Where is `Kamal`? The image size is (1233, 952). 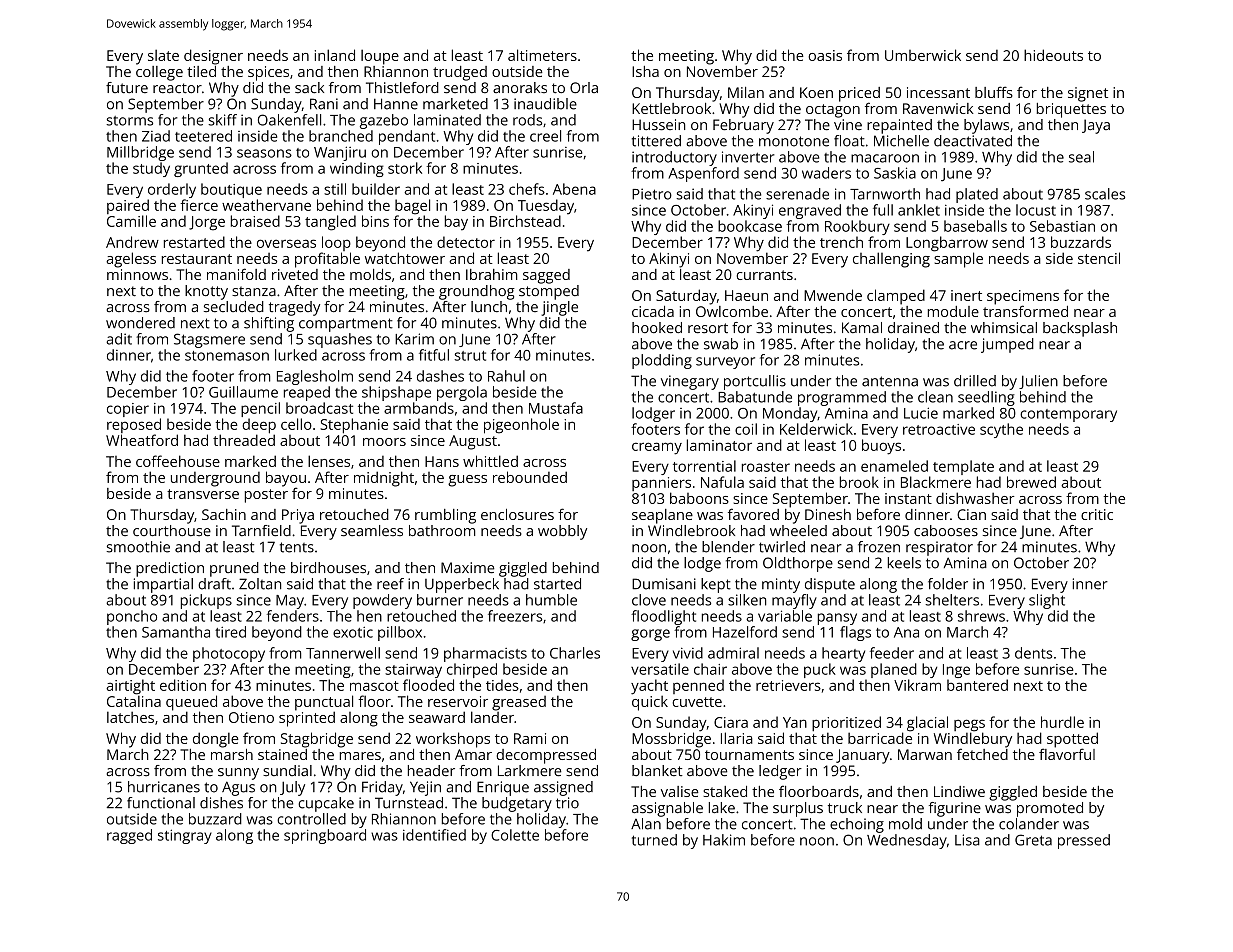
Kamal is located at coordinates (862, 327).
